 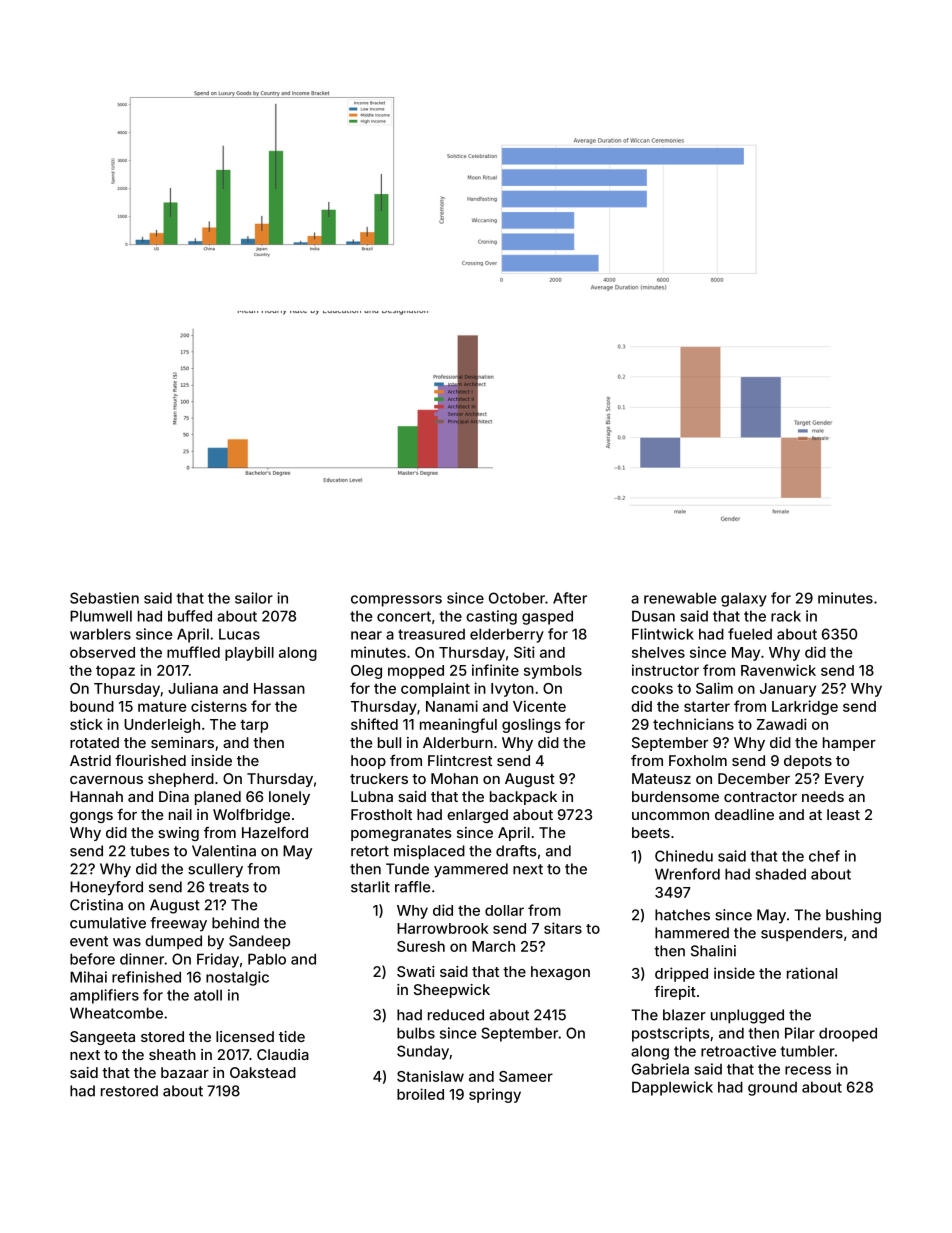 What do you see at coordinates (162, 707) in the image?
I see `mature` at bounding box center [162, 707].
